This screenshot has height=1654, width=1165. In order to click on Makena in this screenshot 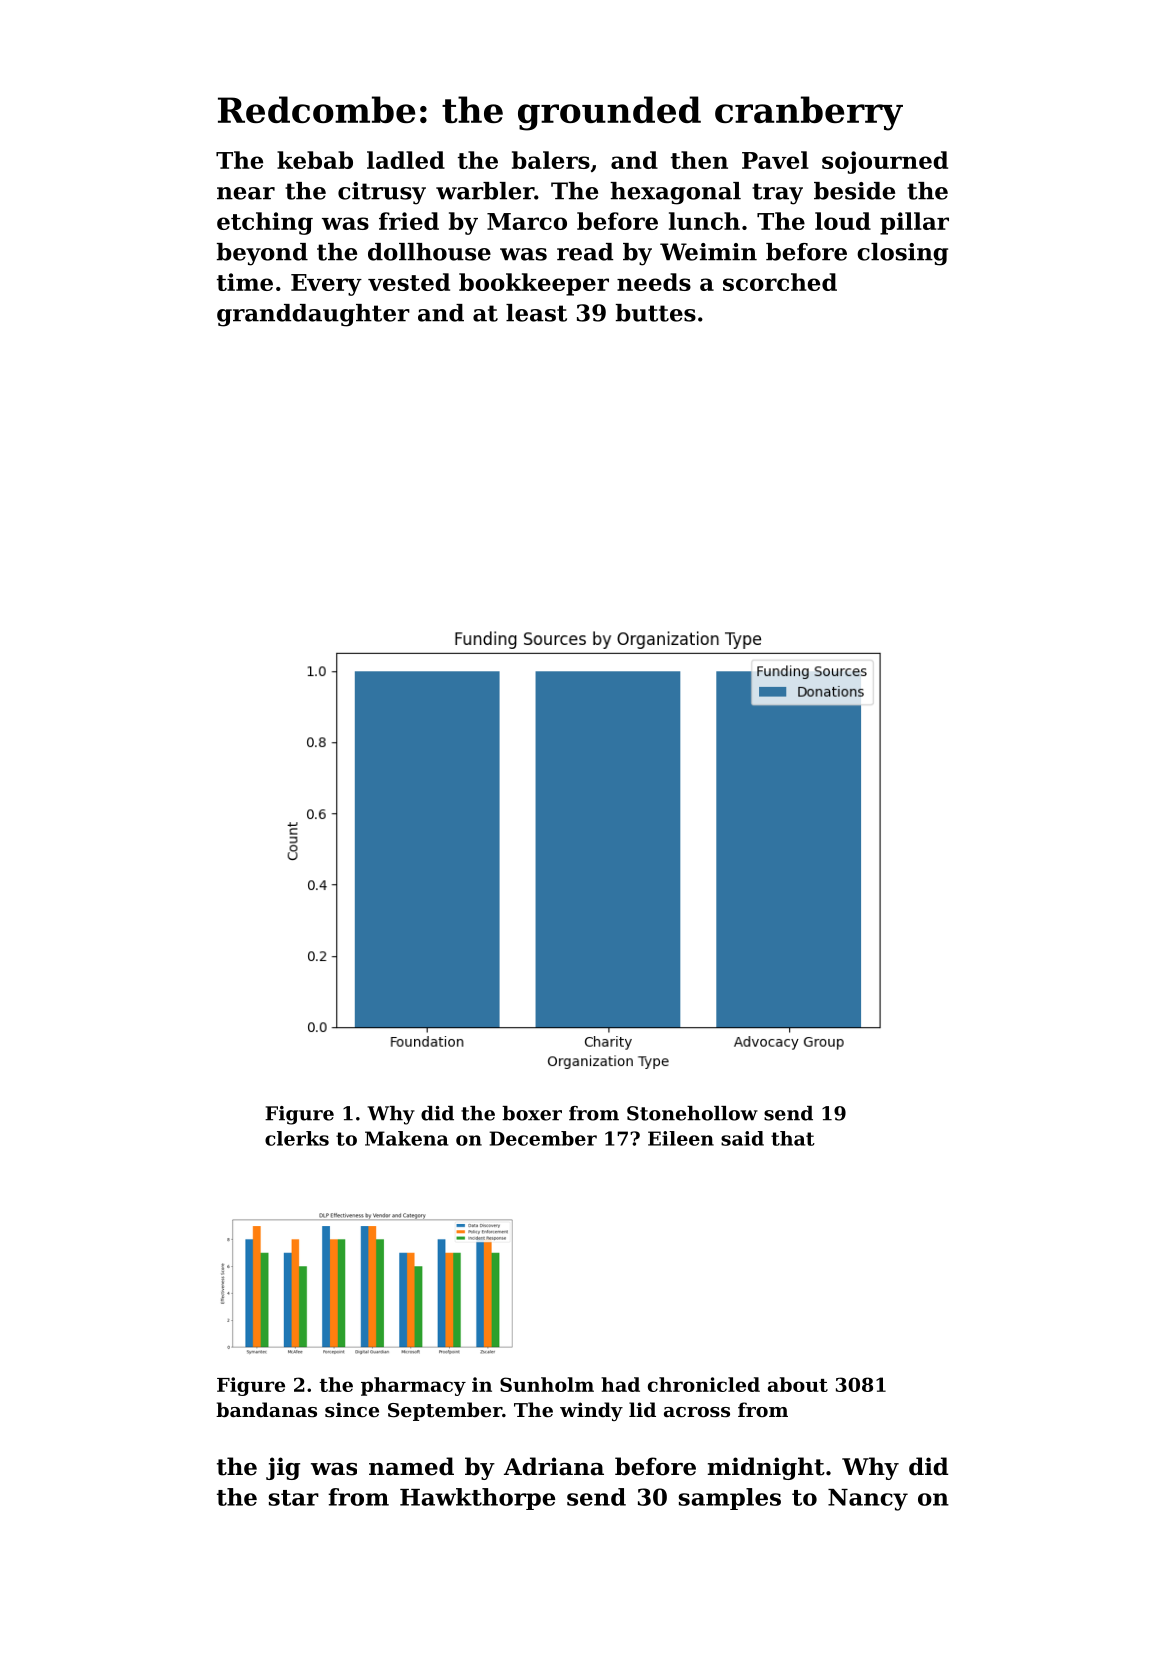, I will do `click(406, 1138)`.
